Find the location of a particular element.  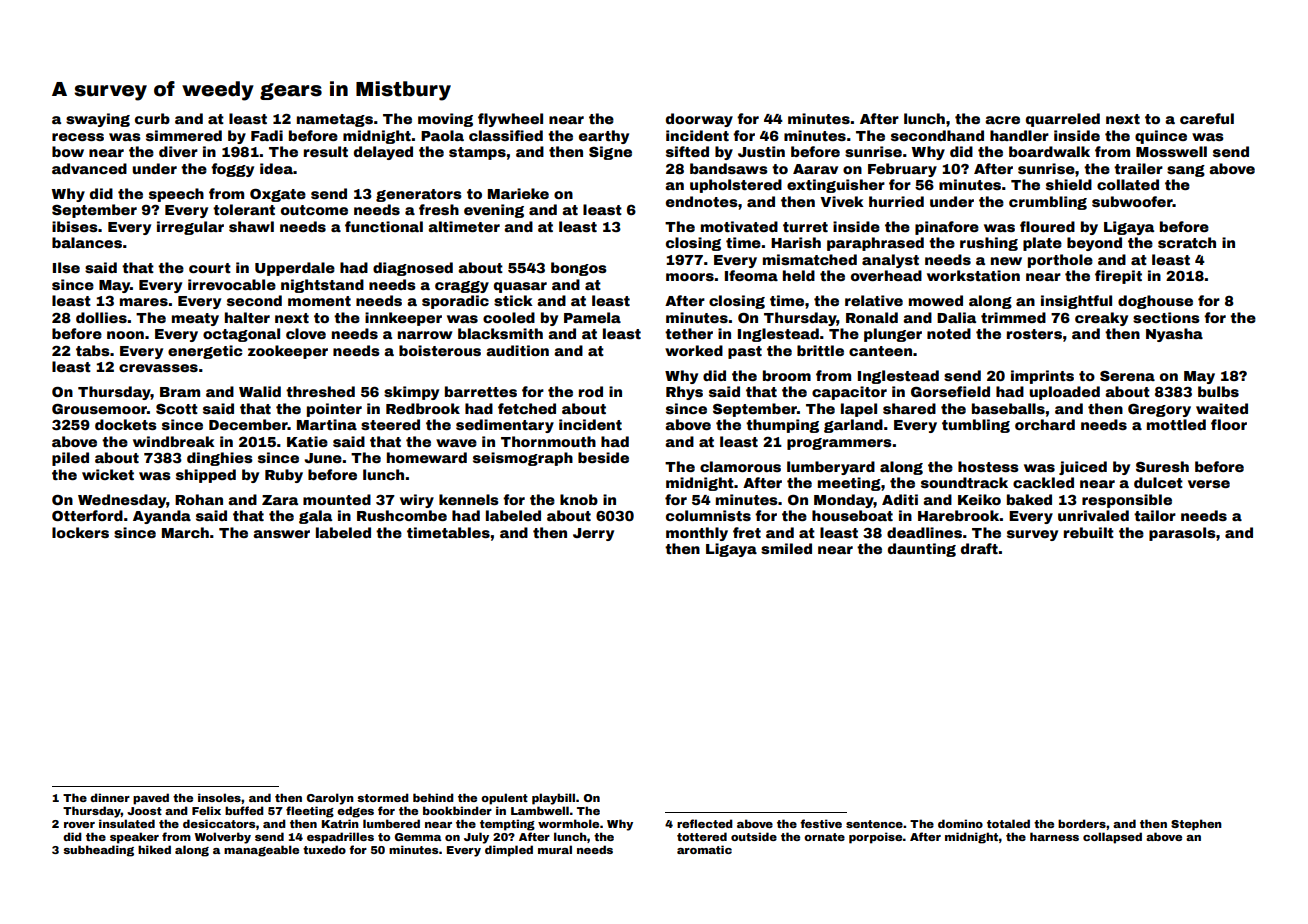

tumbling is located at coordinates (976, 426).
